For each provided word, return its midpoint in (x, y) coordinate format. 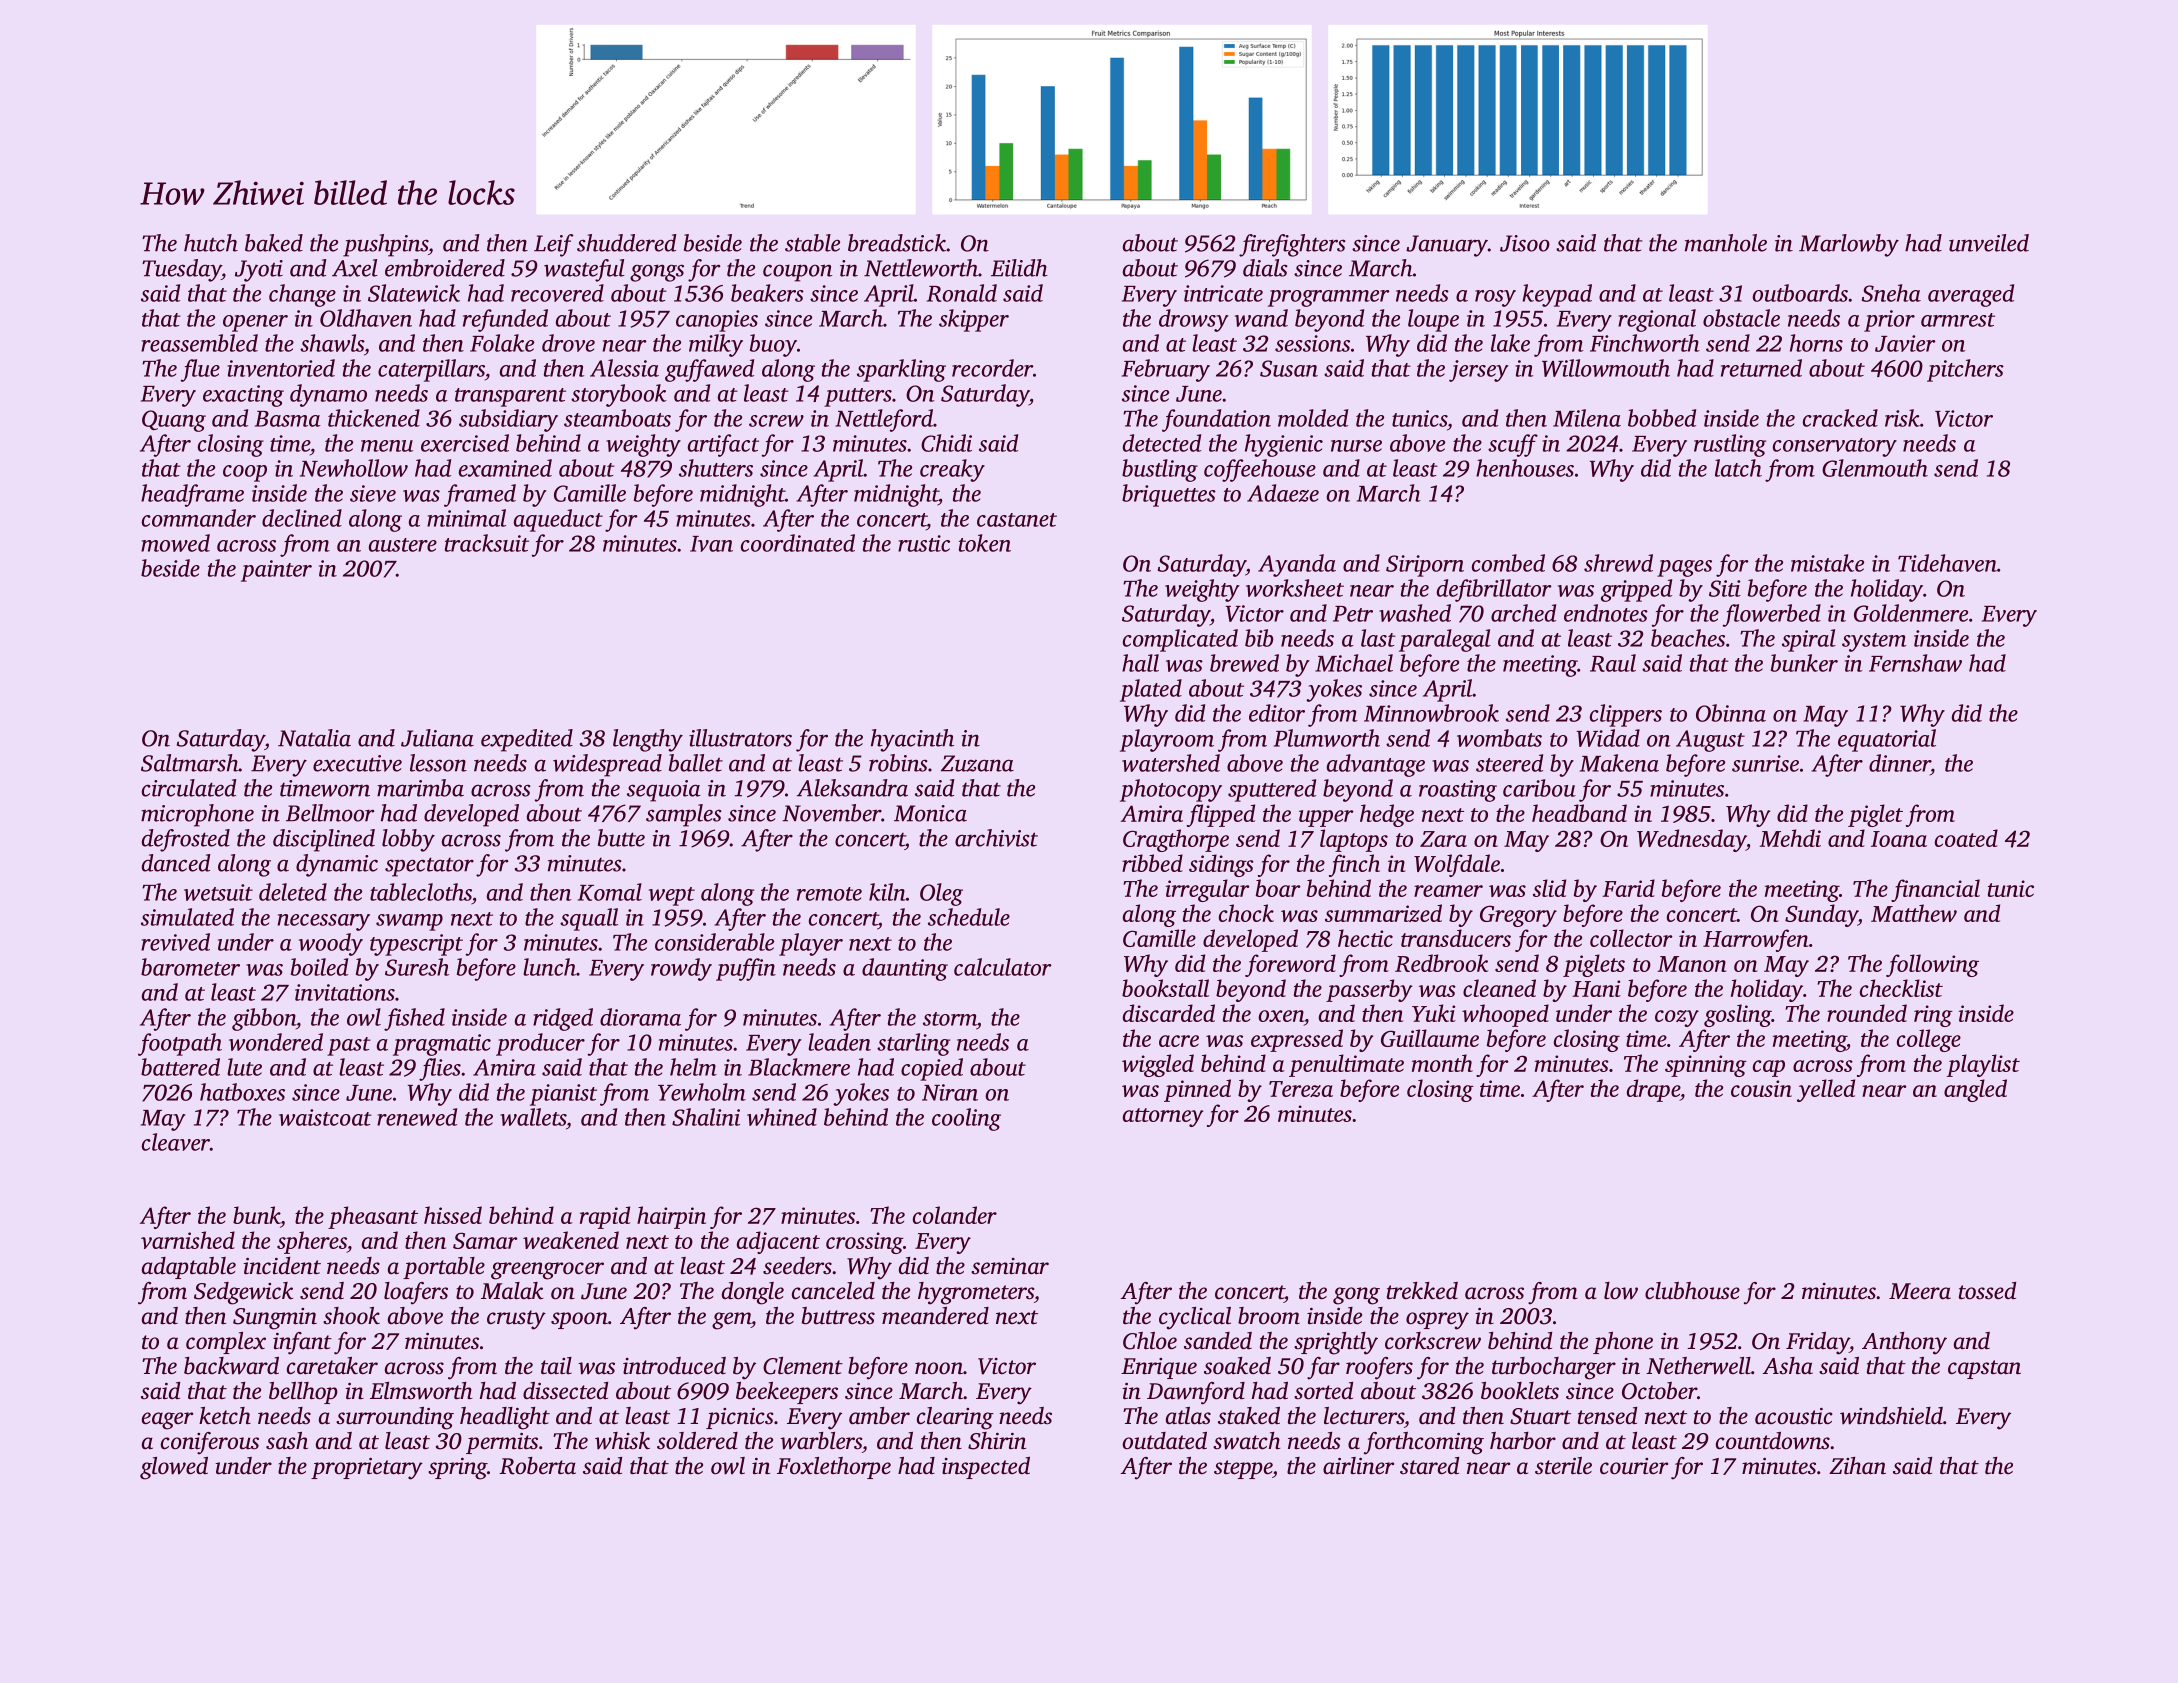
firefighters (1292, 245)
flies (440, 1069)
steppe (1243, 1469)
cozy (1677, 1018)
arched (1523, 613)
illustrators (740, 738)
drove (568, 343)
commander (199, 518)
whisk (622, 1441)
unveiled (1989, 243)
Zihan (1857, 1465)
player (811, 944)
